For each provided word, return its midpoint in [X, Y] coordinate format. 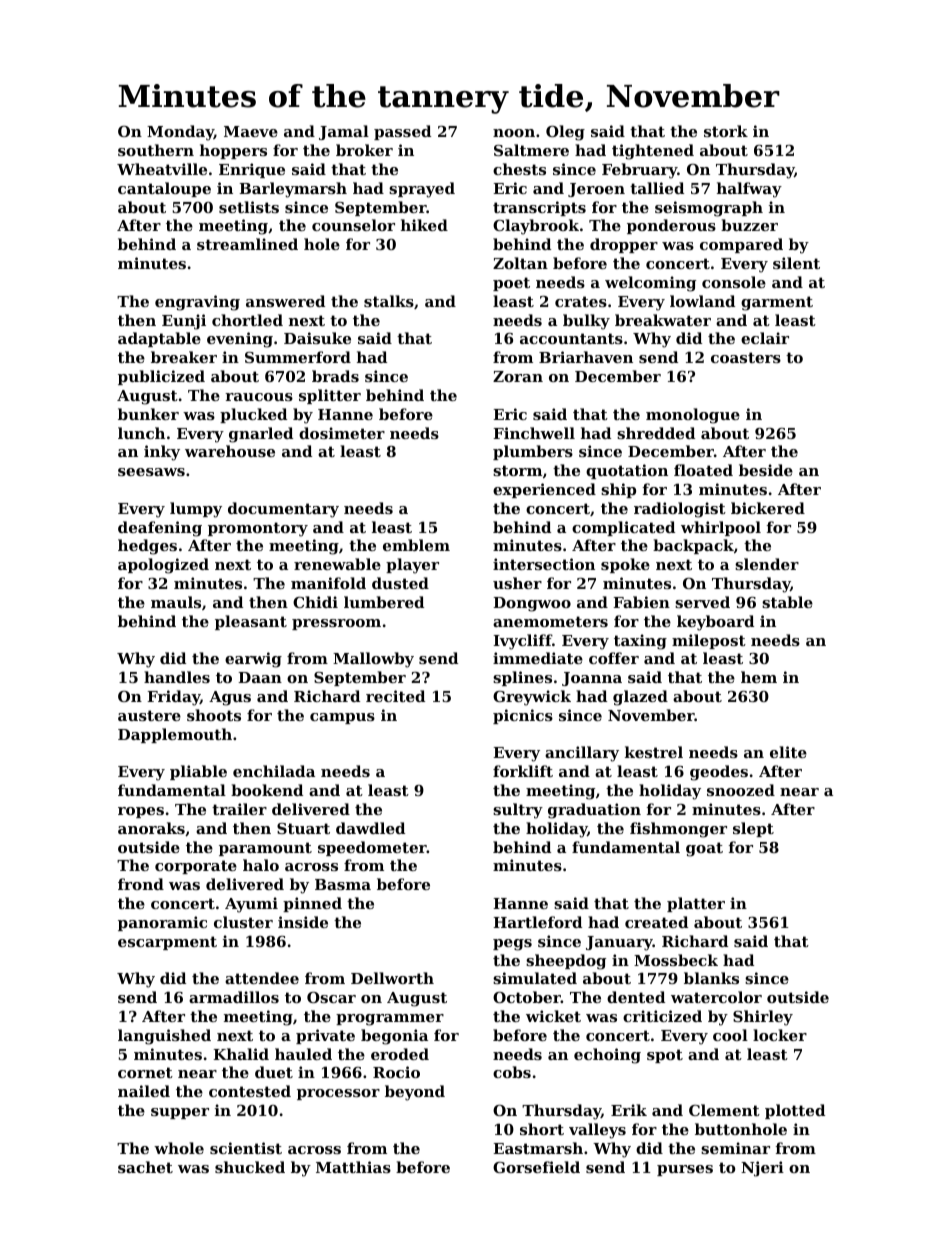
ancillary [582, 754]
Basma [343, 884]
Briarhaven [586, 357]
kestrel [654, 752]
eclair [765, 338]
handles [177, 677]
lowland [702, 301]
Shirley [763, 1018]
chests [519, 169]
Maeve [251, 131]
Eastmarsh [538, 1148]
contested [250, 1091]
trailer [239, 809]
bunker [148, 414]
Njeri [762, 1169]
